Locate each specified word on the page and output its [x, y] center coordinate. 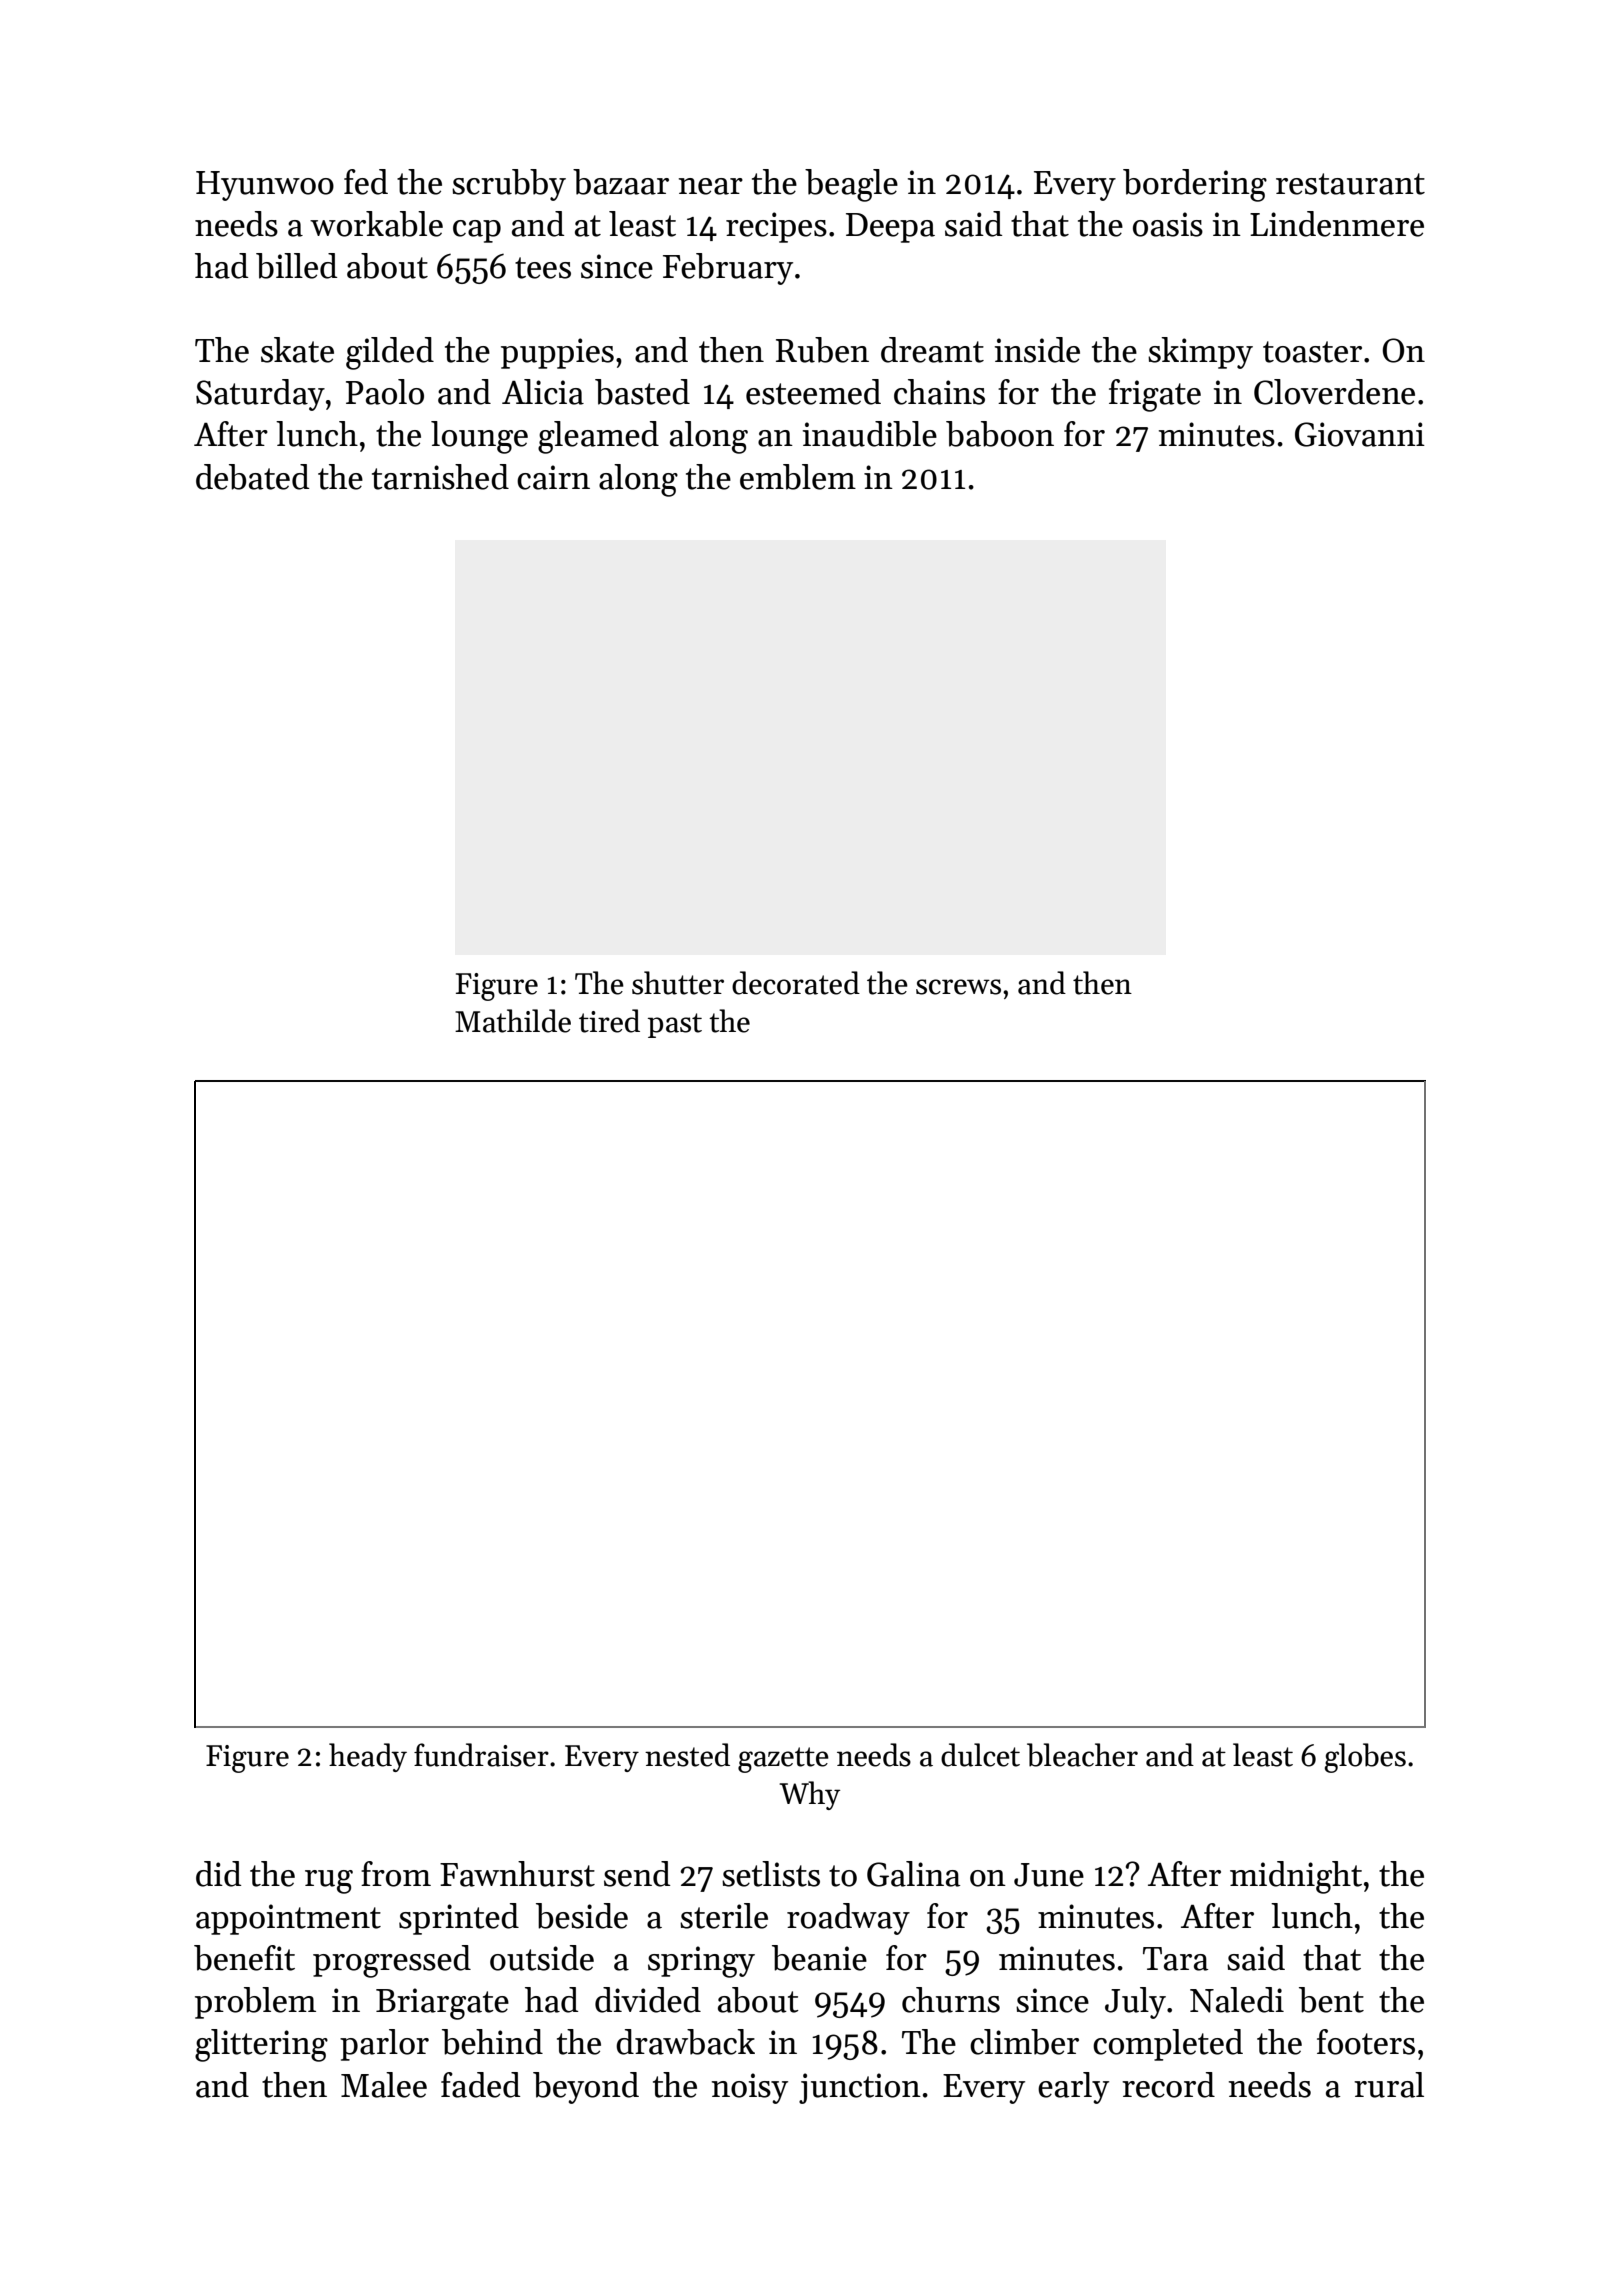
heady [368, 1757]
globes [1365, 1758]
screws [958, 987]
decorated [796, 983]
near [711, 186]
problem [255, 2003]
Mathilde [513, 1021]
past [675, 1025]
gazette [783, 1760]
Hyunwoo [265, 186]
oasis [1168, 224]
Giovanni [1360, 434]
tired [609, 1021]
